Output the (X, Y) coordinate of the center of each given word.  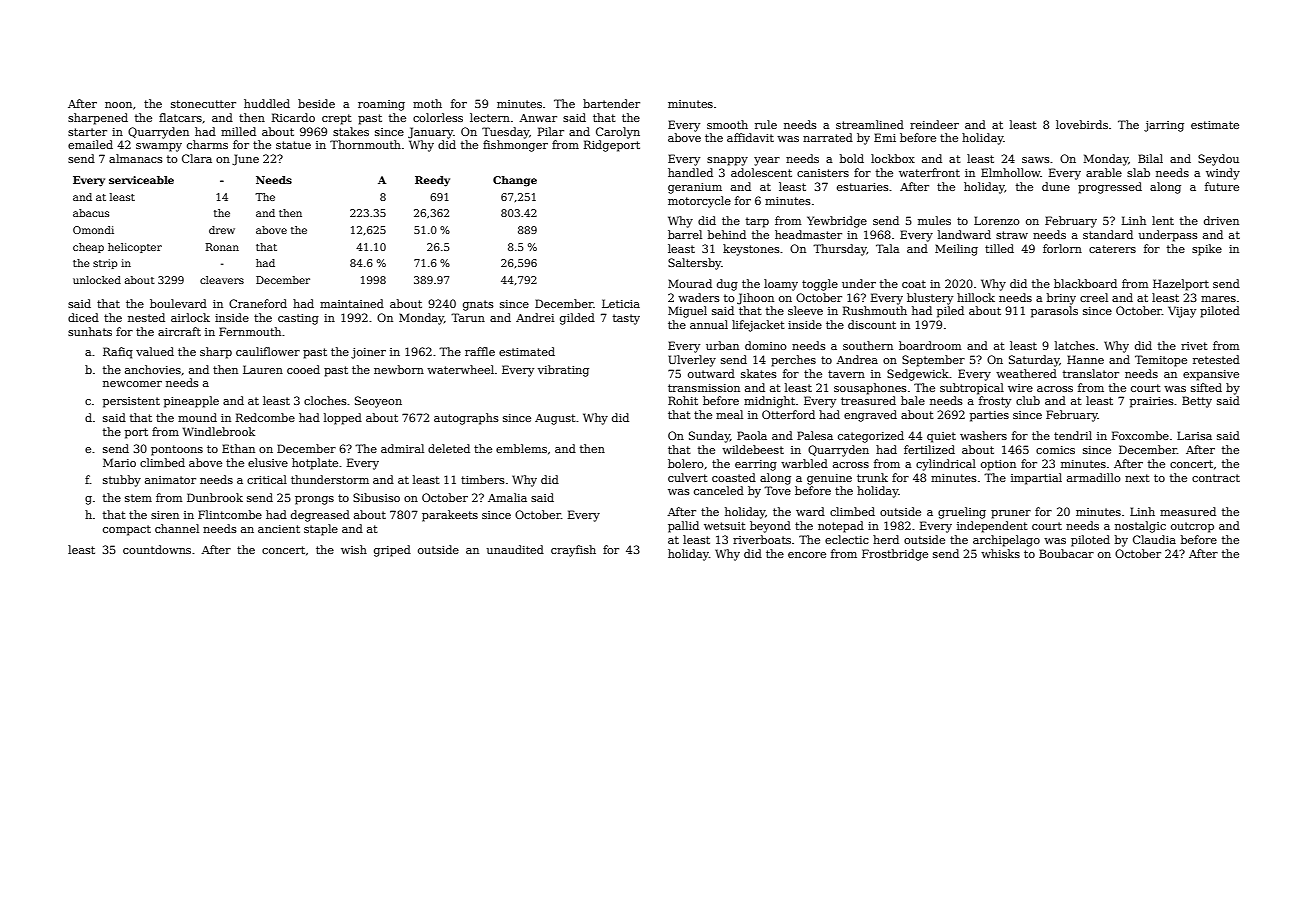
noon (118, 105)
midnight (769, 402)
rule (766, 124)
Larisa (1194, 435)
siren (165, 515)
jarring (1164, 126)
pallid (683, 527)
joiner (368, 353)
